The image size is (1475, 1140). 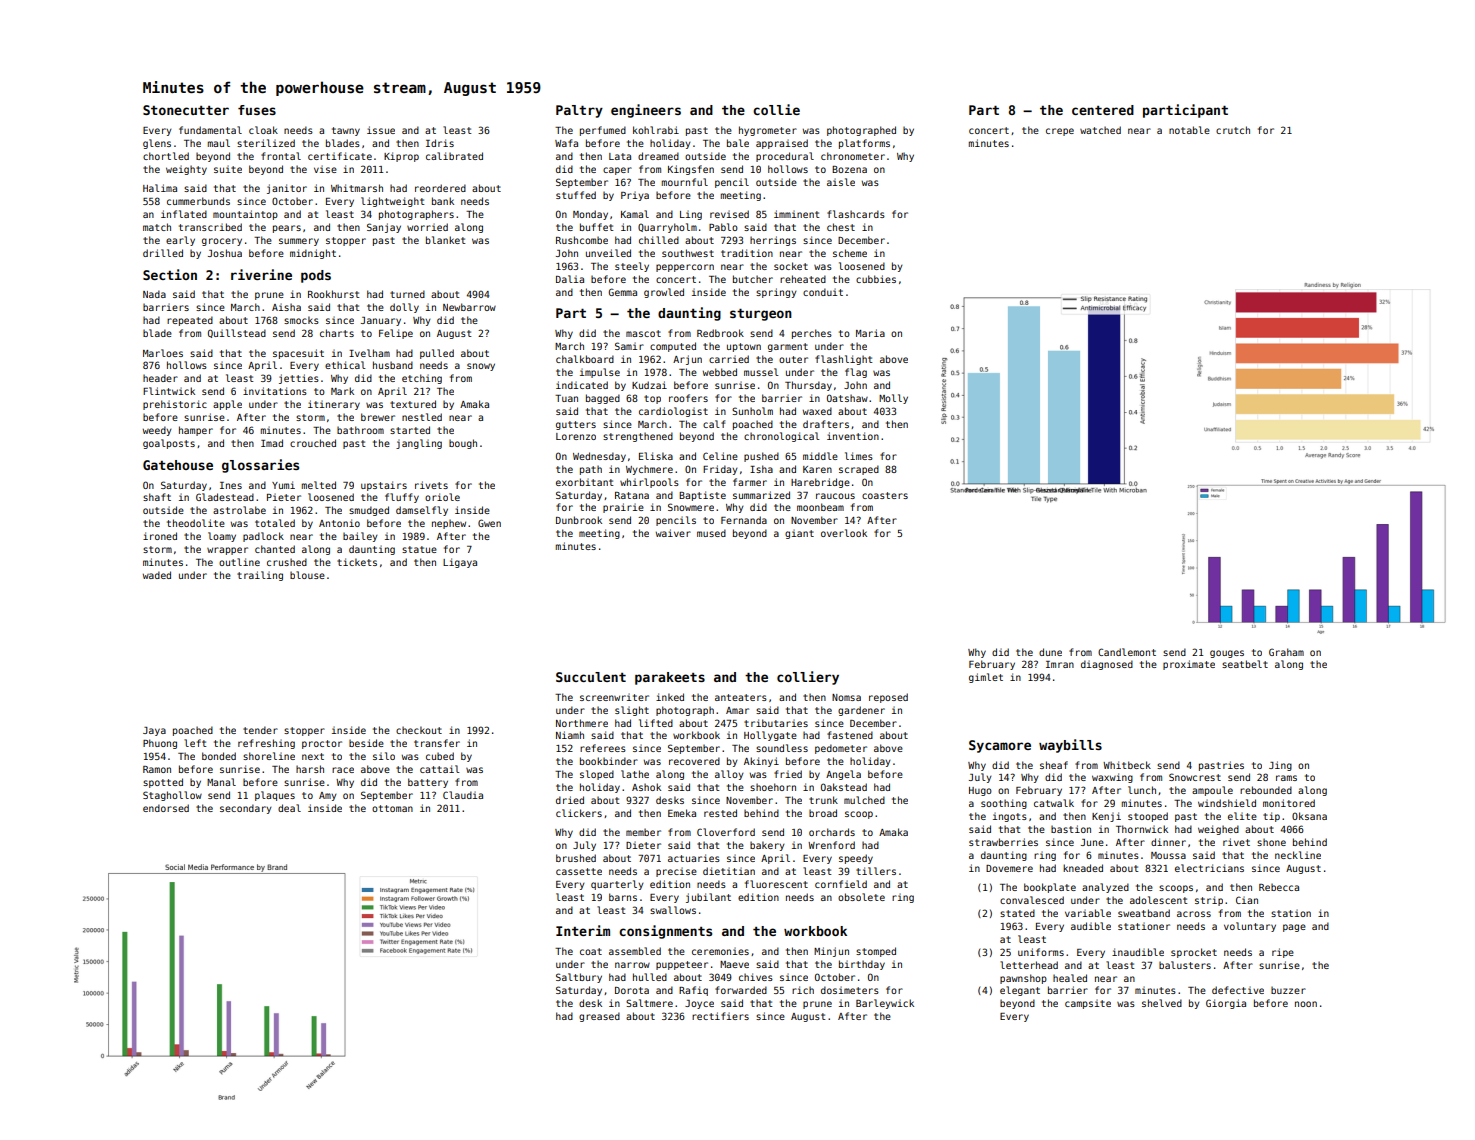 What do you see at coordinates (1194, 953) in the image?
I see `sprocket` at bounding box center [1194, 953].
